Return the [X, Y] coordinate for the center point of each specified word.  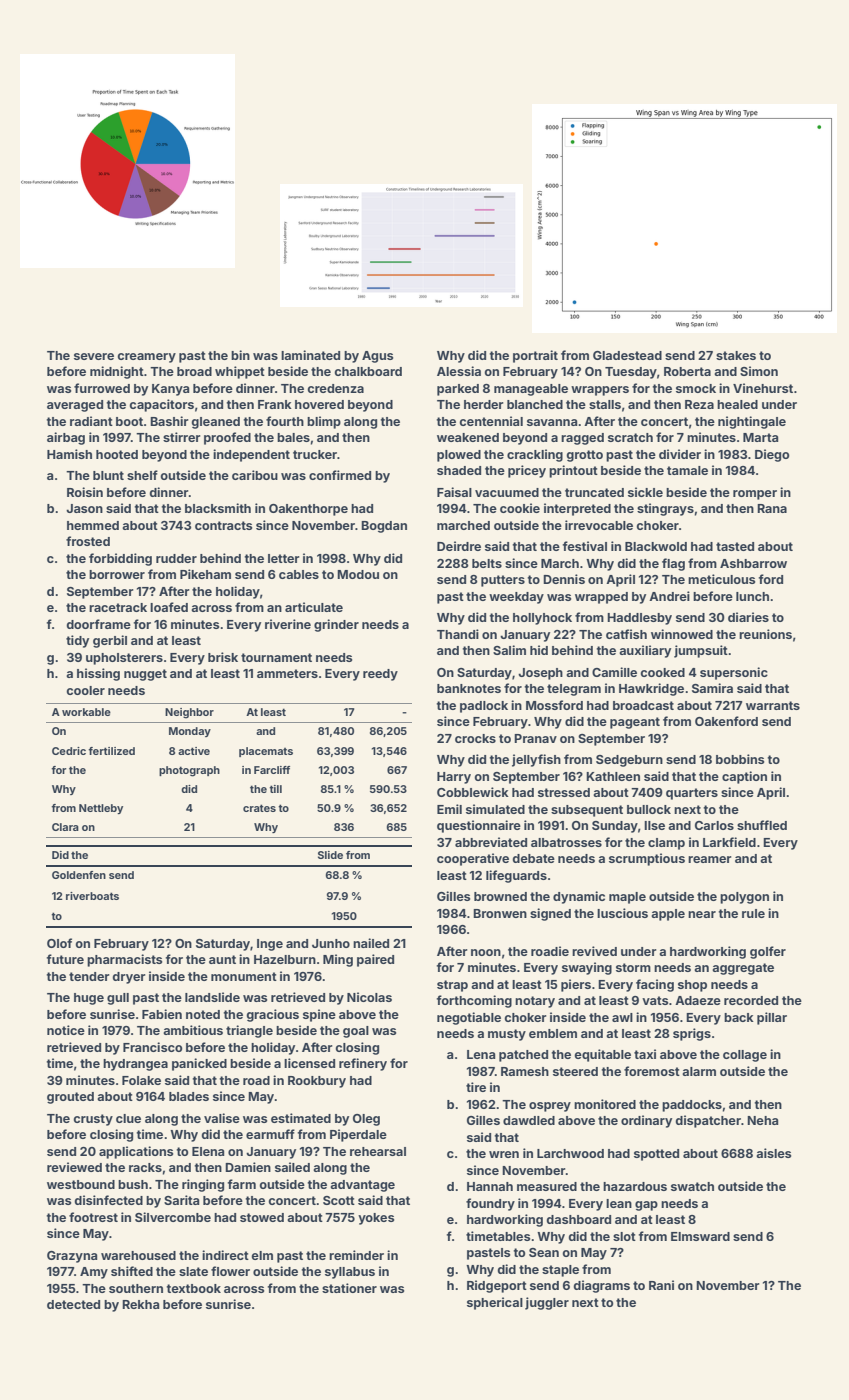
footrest [93, 1217]
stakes [736, 355]
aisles [773, 1153]
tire [476, 1087]
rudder [176, 558]
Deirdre [459, 546]
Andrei [669, 596]
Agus [377, 357]
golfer [768, 952]
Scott [339, 1200]
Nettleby [101, 809]
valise [222, 1118]
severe [94, 356]
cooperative [473, 859]
